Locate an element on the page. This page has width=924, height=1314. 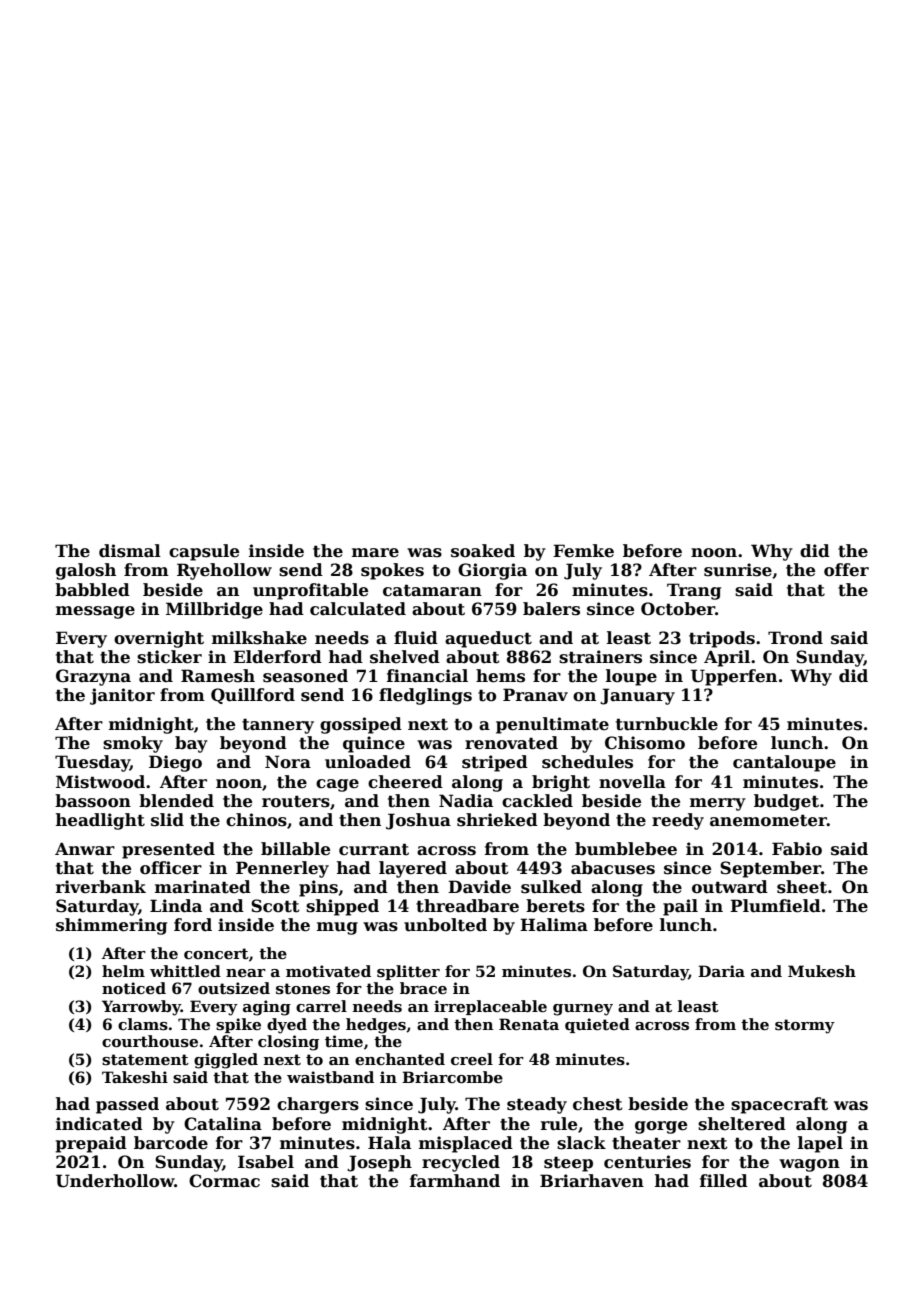
Trond is located at coordinates (795, 638).
